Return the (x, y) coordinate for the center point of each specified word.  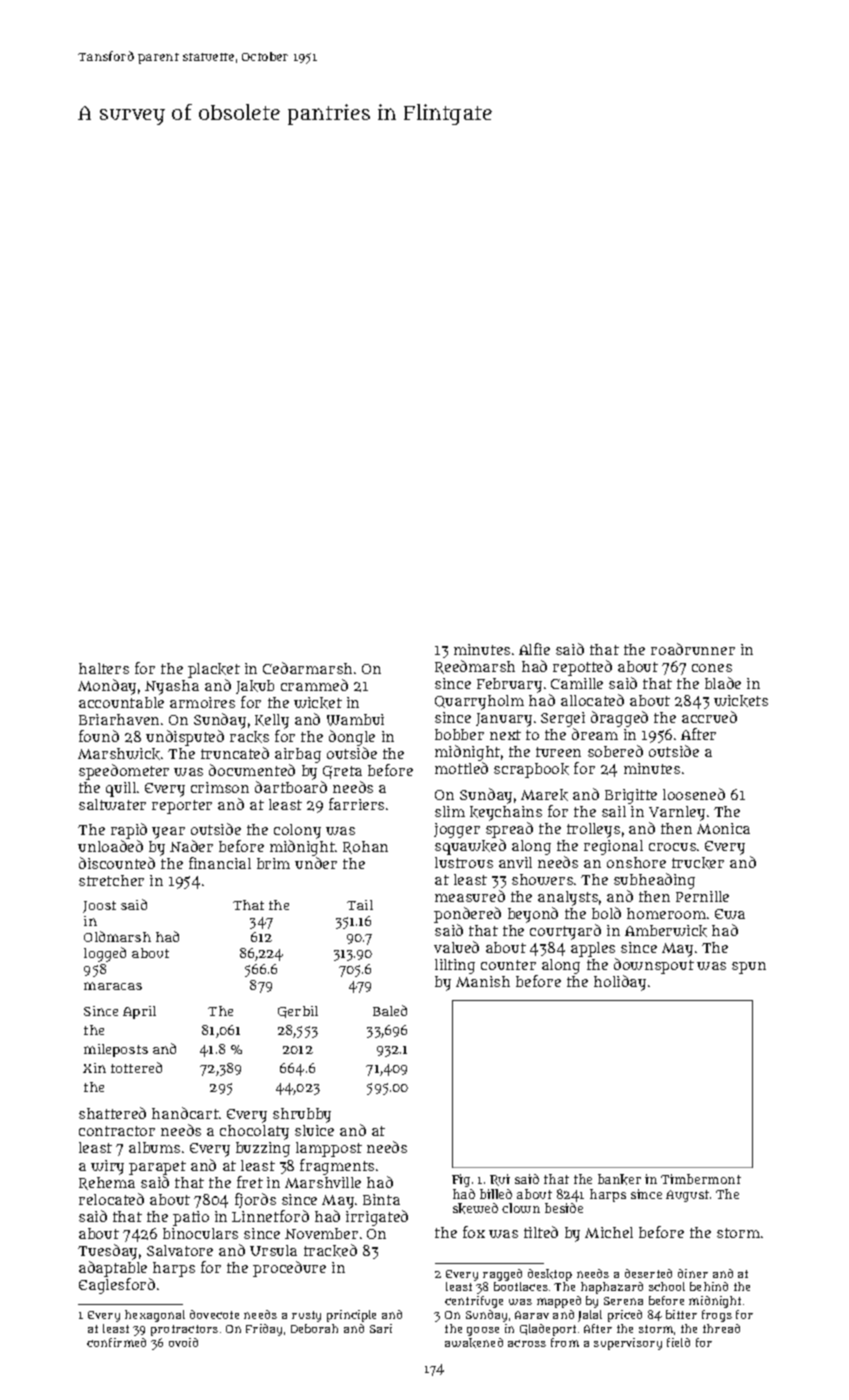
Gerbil (298, 1012)
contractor (117, 1131)
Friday (264, 1330)
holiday (620, 983)
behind (709, 1286)
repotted (582, 668)
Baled (390, 1010)
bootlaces (521, 1286)
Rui (500, 1180)
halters (104, 668)
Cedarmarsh (307, 668)
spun (749, 968)
